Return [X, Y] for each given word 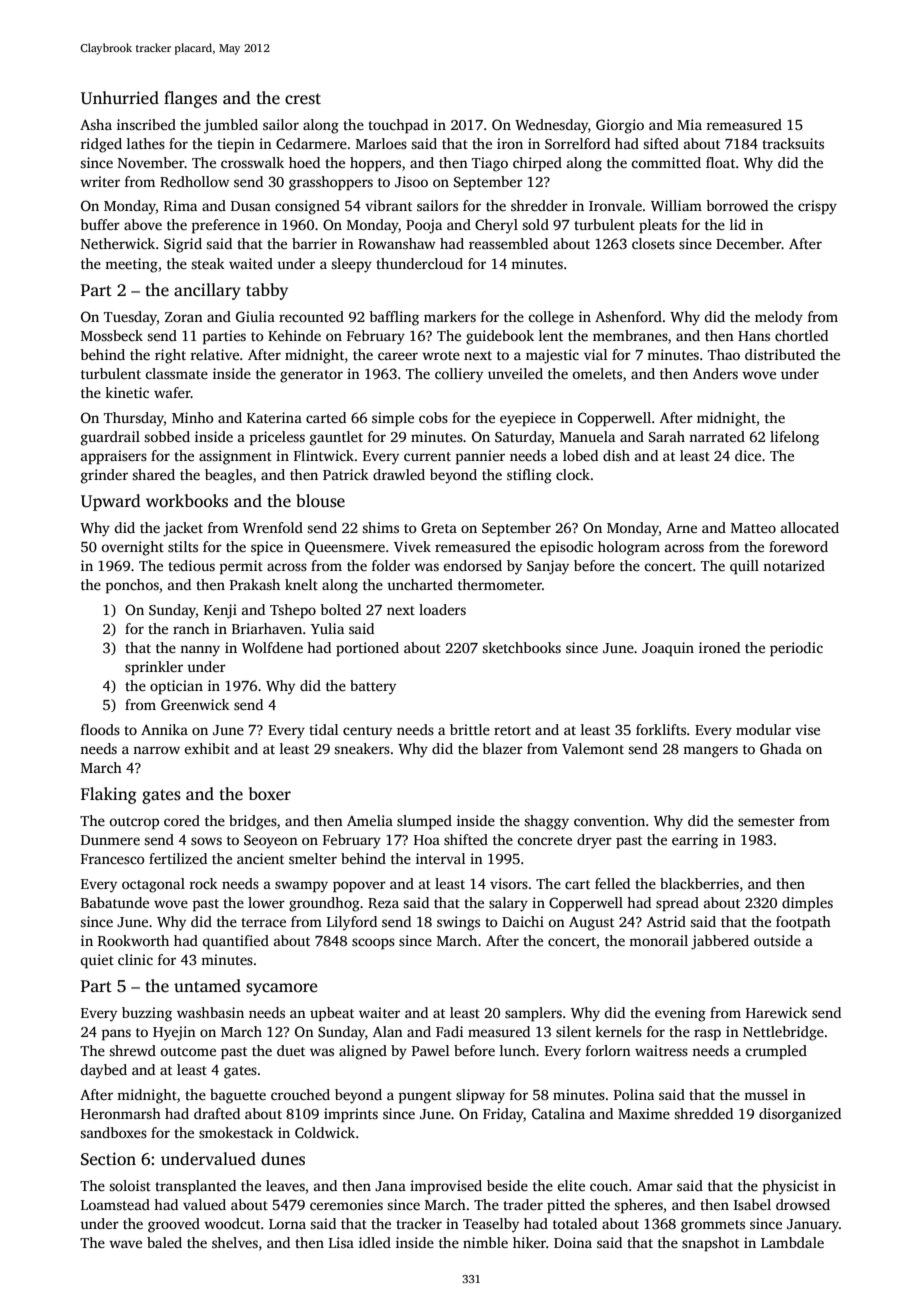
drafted [217, 1113]
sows [206, 841]
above [143, 224]
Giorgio [620, 126]
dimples [807, 904]
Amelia [370, 820]
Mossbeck [112, 335]
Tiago [490, 164]
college [551, 318]
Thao [724, 354]
